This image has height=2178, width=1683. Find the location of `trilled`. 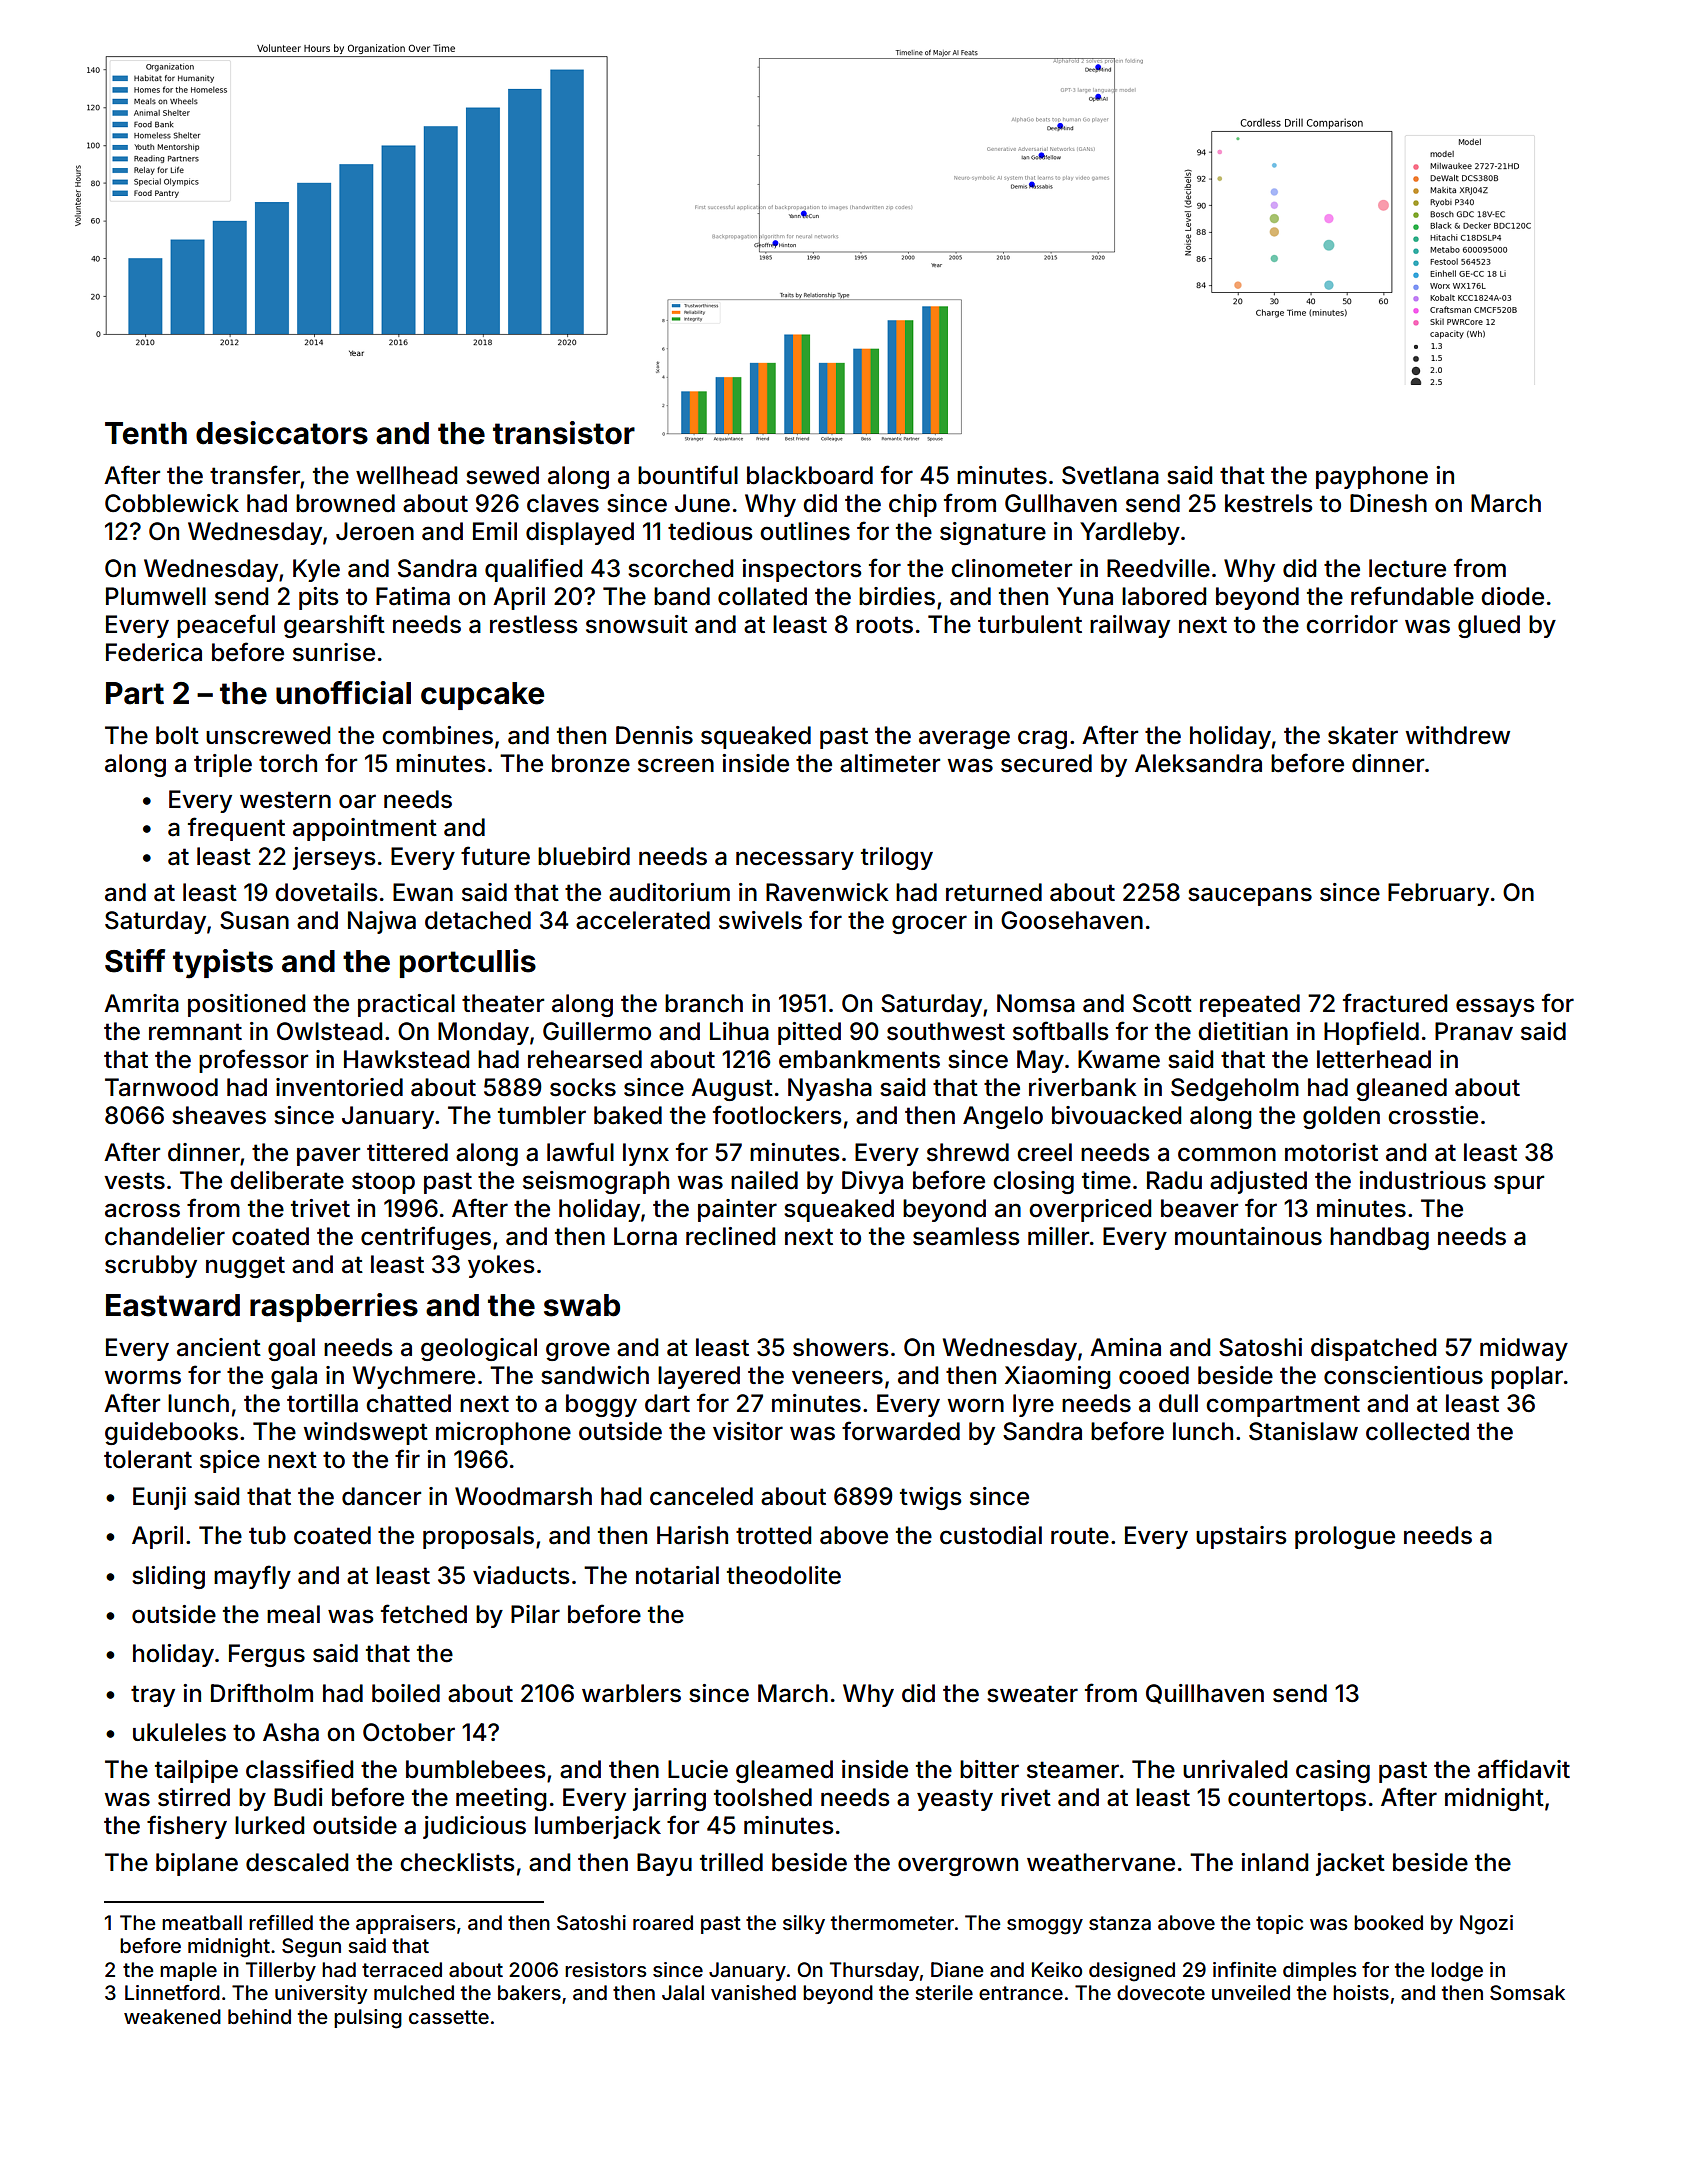

trilled is located at coordinates (731, 1862).
